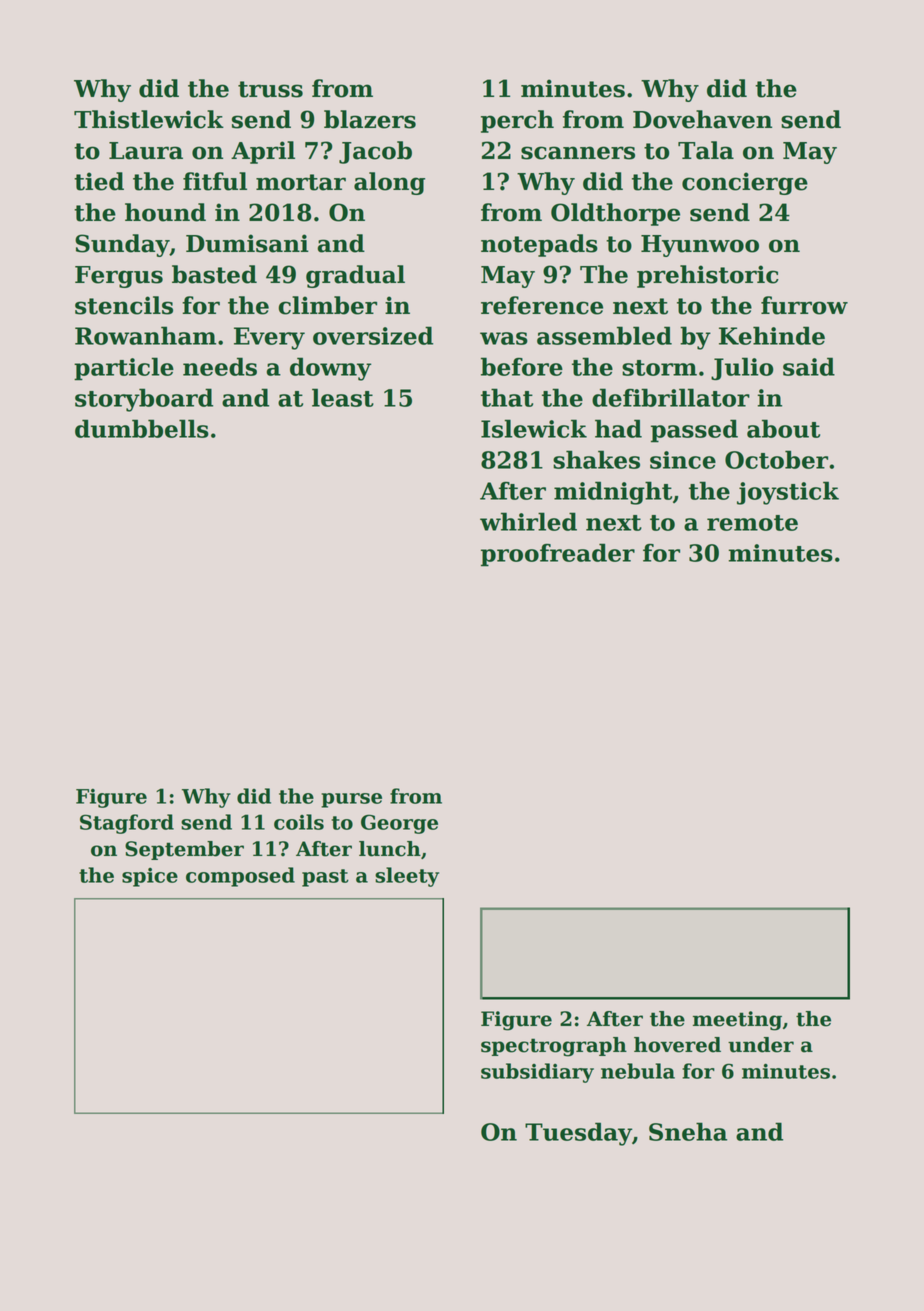 The height and width of the image is (1311, 924). What do you see at coordinates (688, 1131) in the image?
I see `Sneha` at bounding box center [688, 1131].
